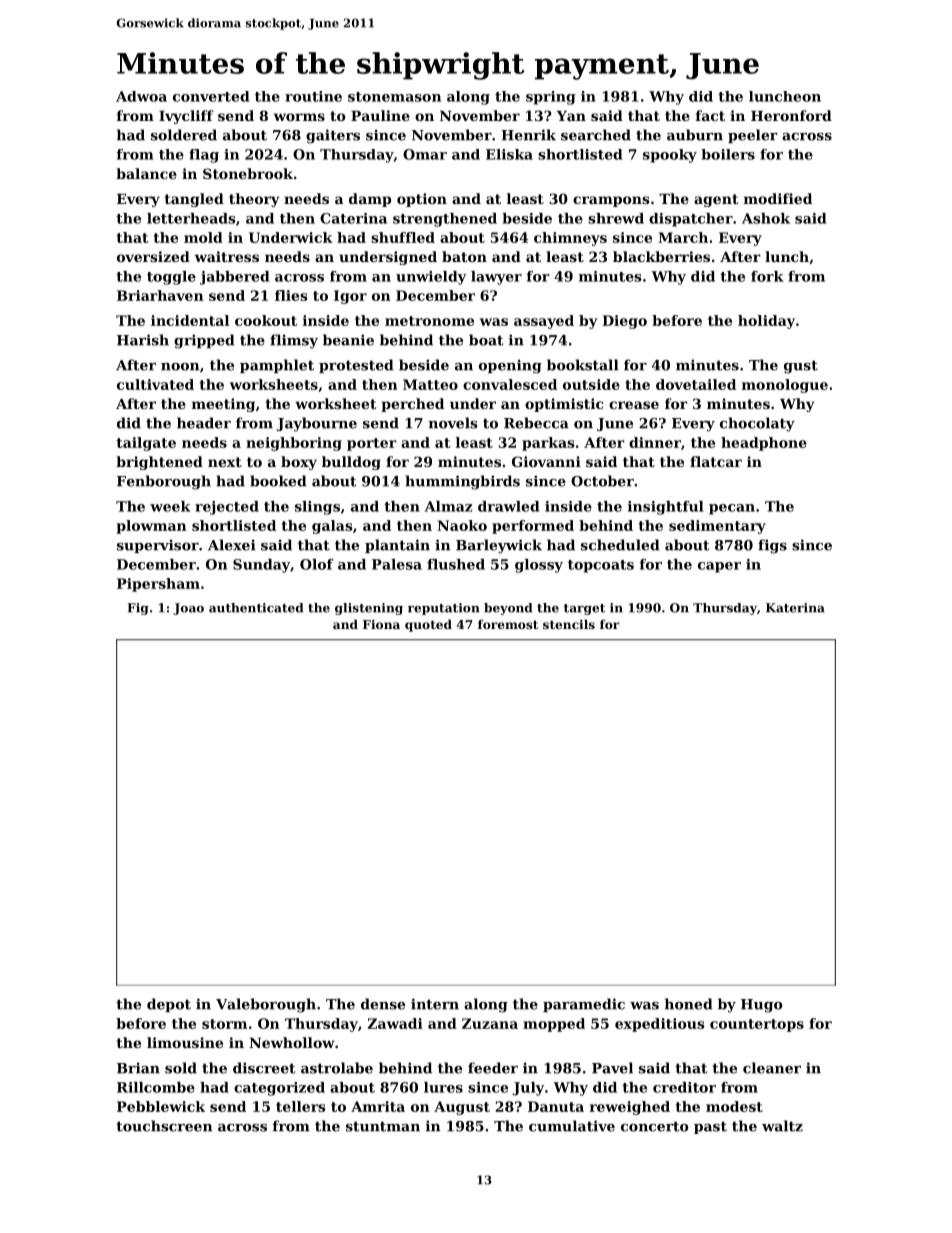 Image resolution: width=952 pixels, height=1233 pixels. I want to click on converted, so click(211, 96).
